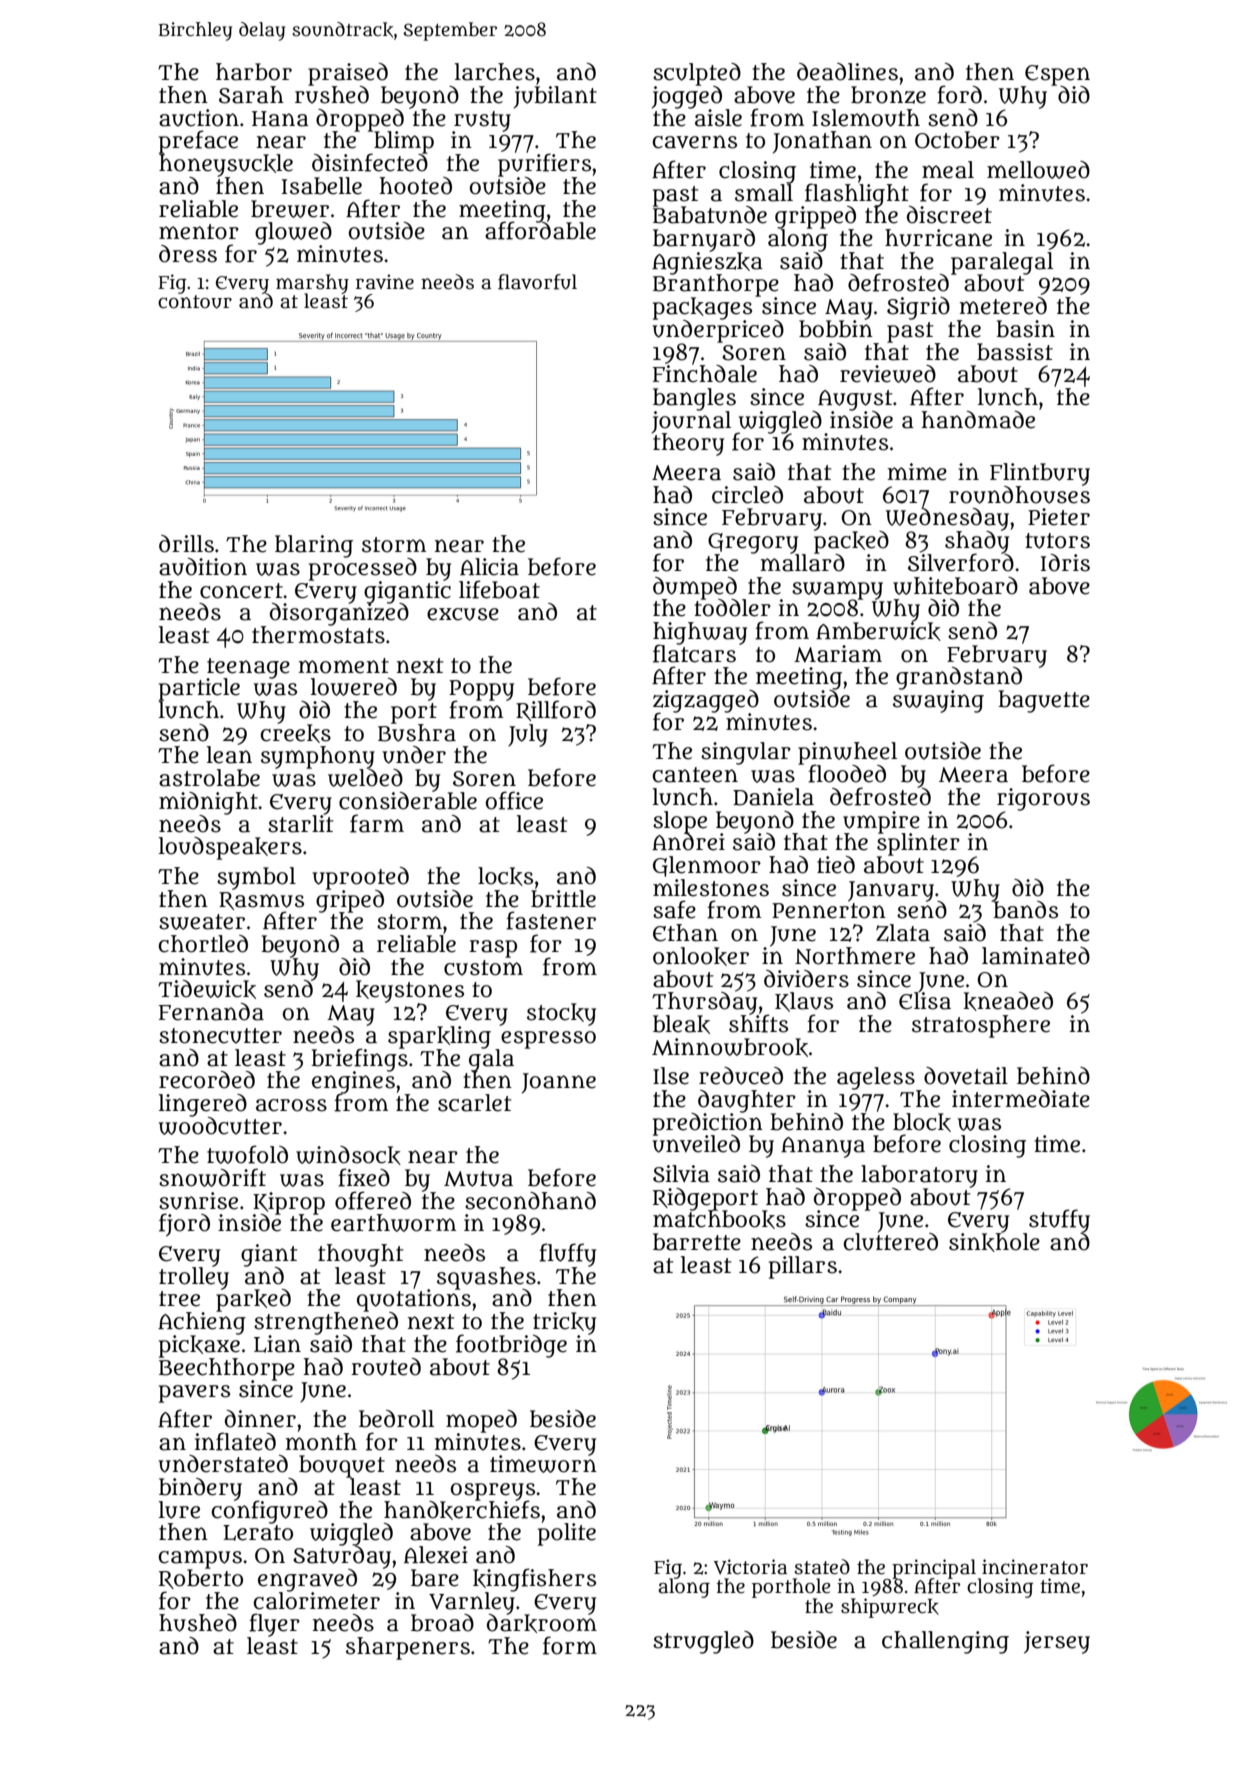  What do you see at coordinates (959, 678) in the page?
I see `grandstand` at bounding box center [959, 678].
